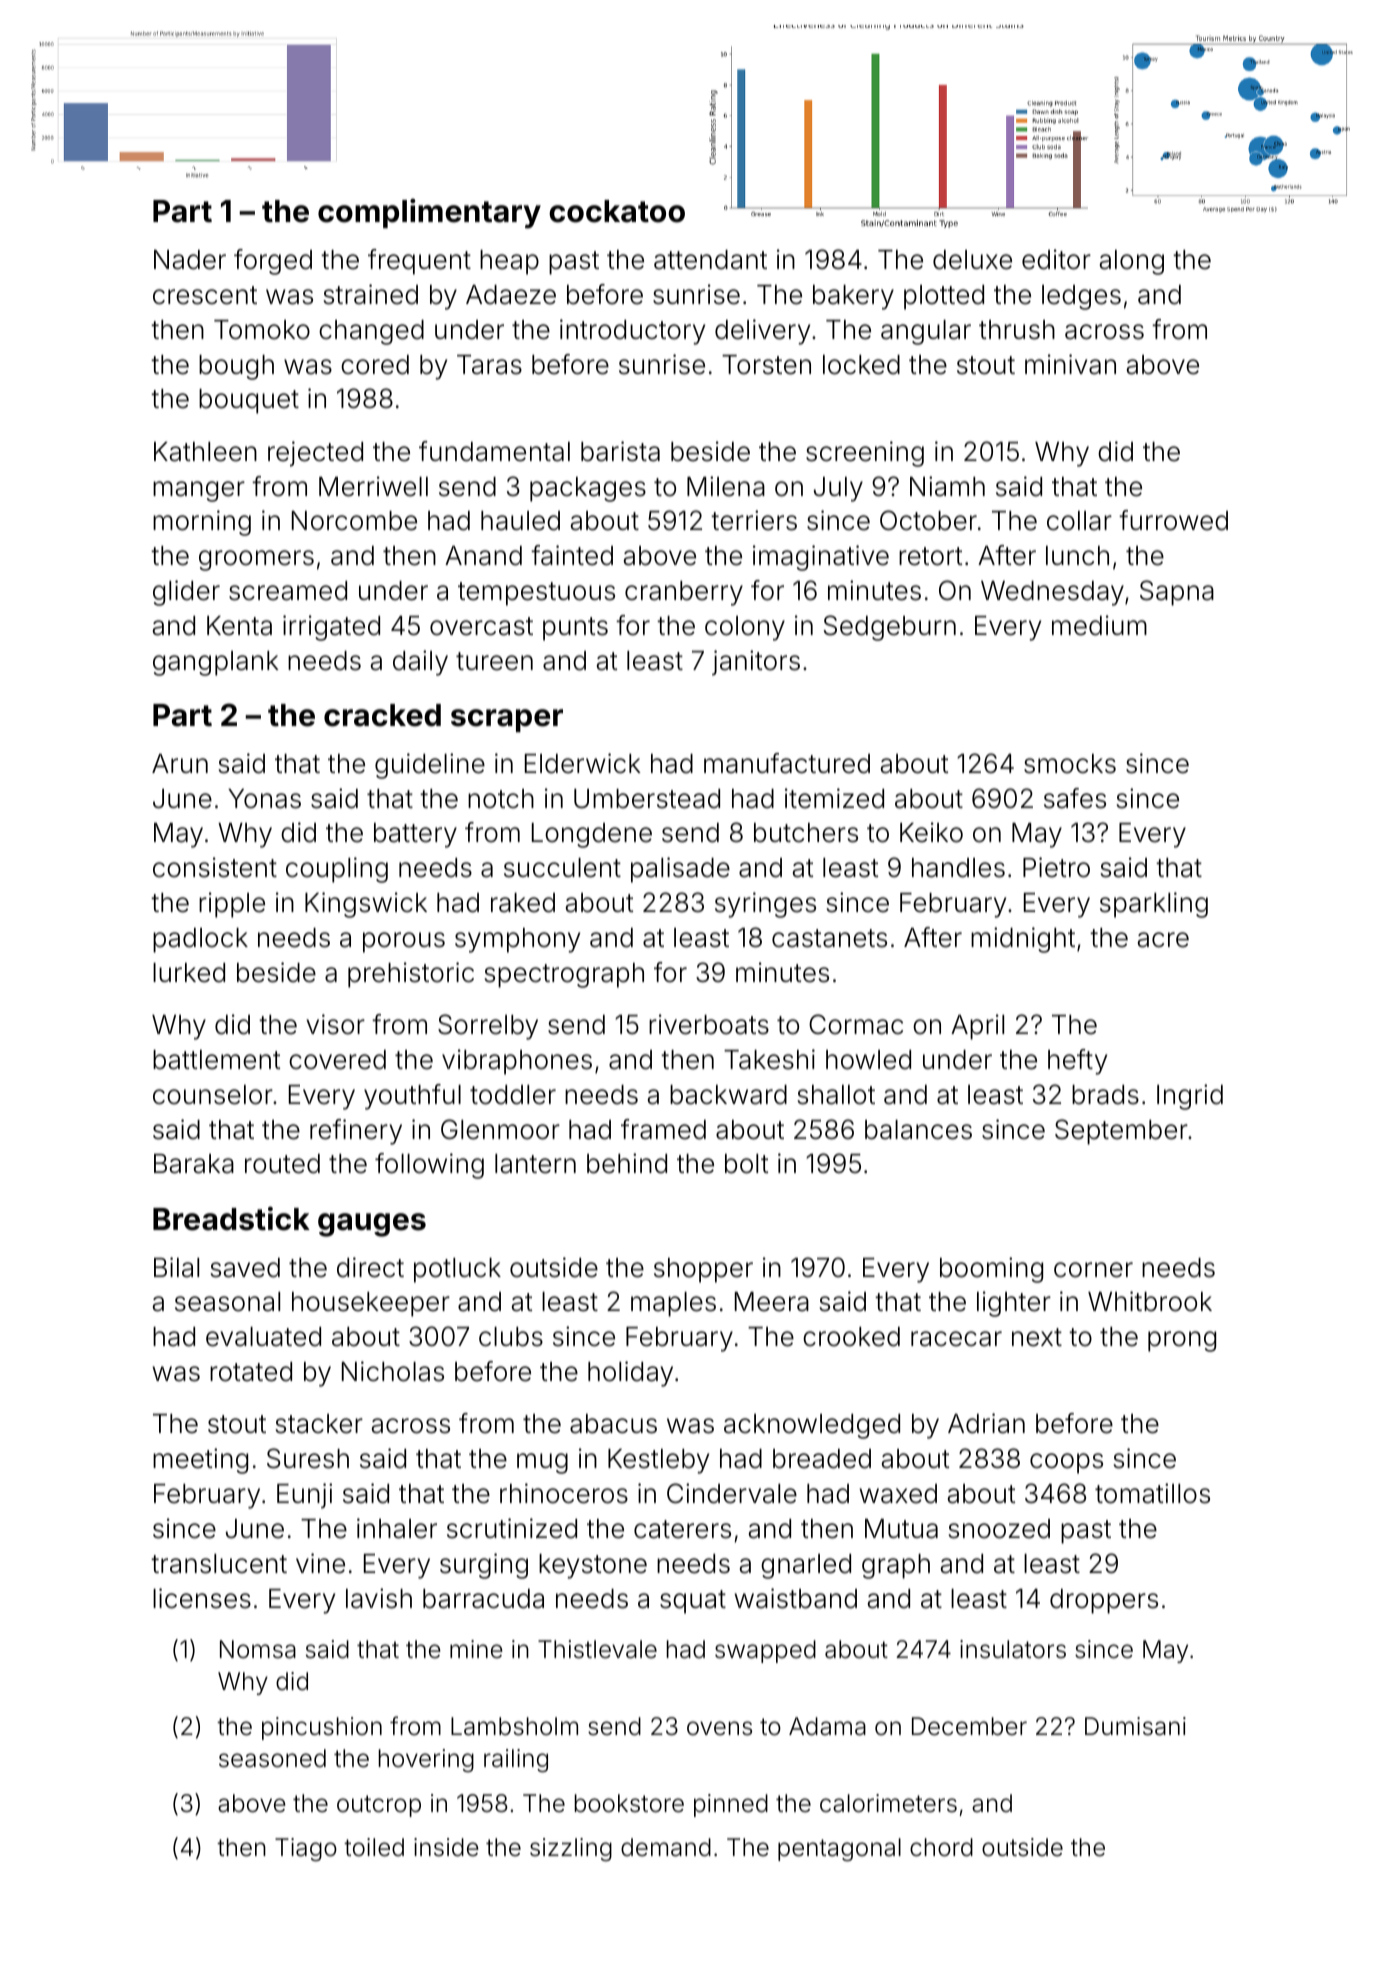 This page has width=1386, height=1969. I want to click on editor, so click(1056, 259).
